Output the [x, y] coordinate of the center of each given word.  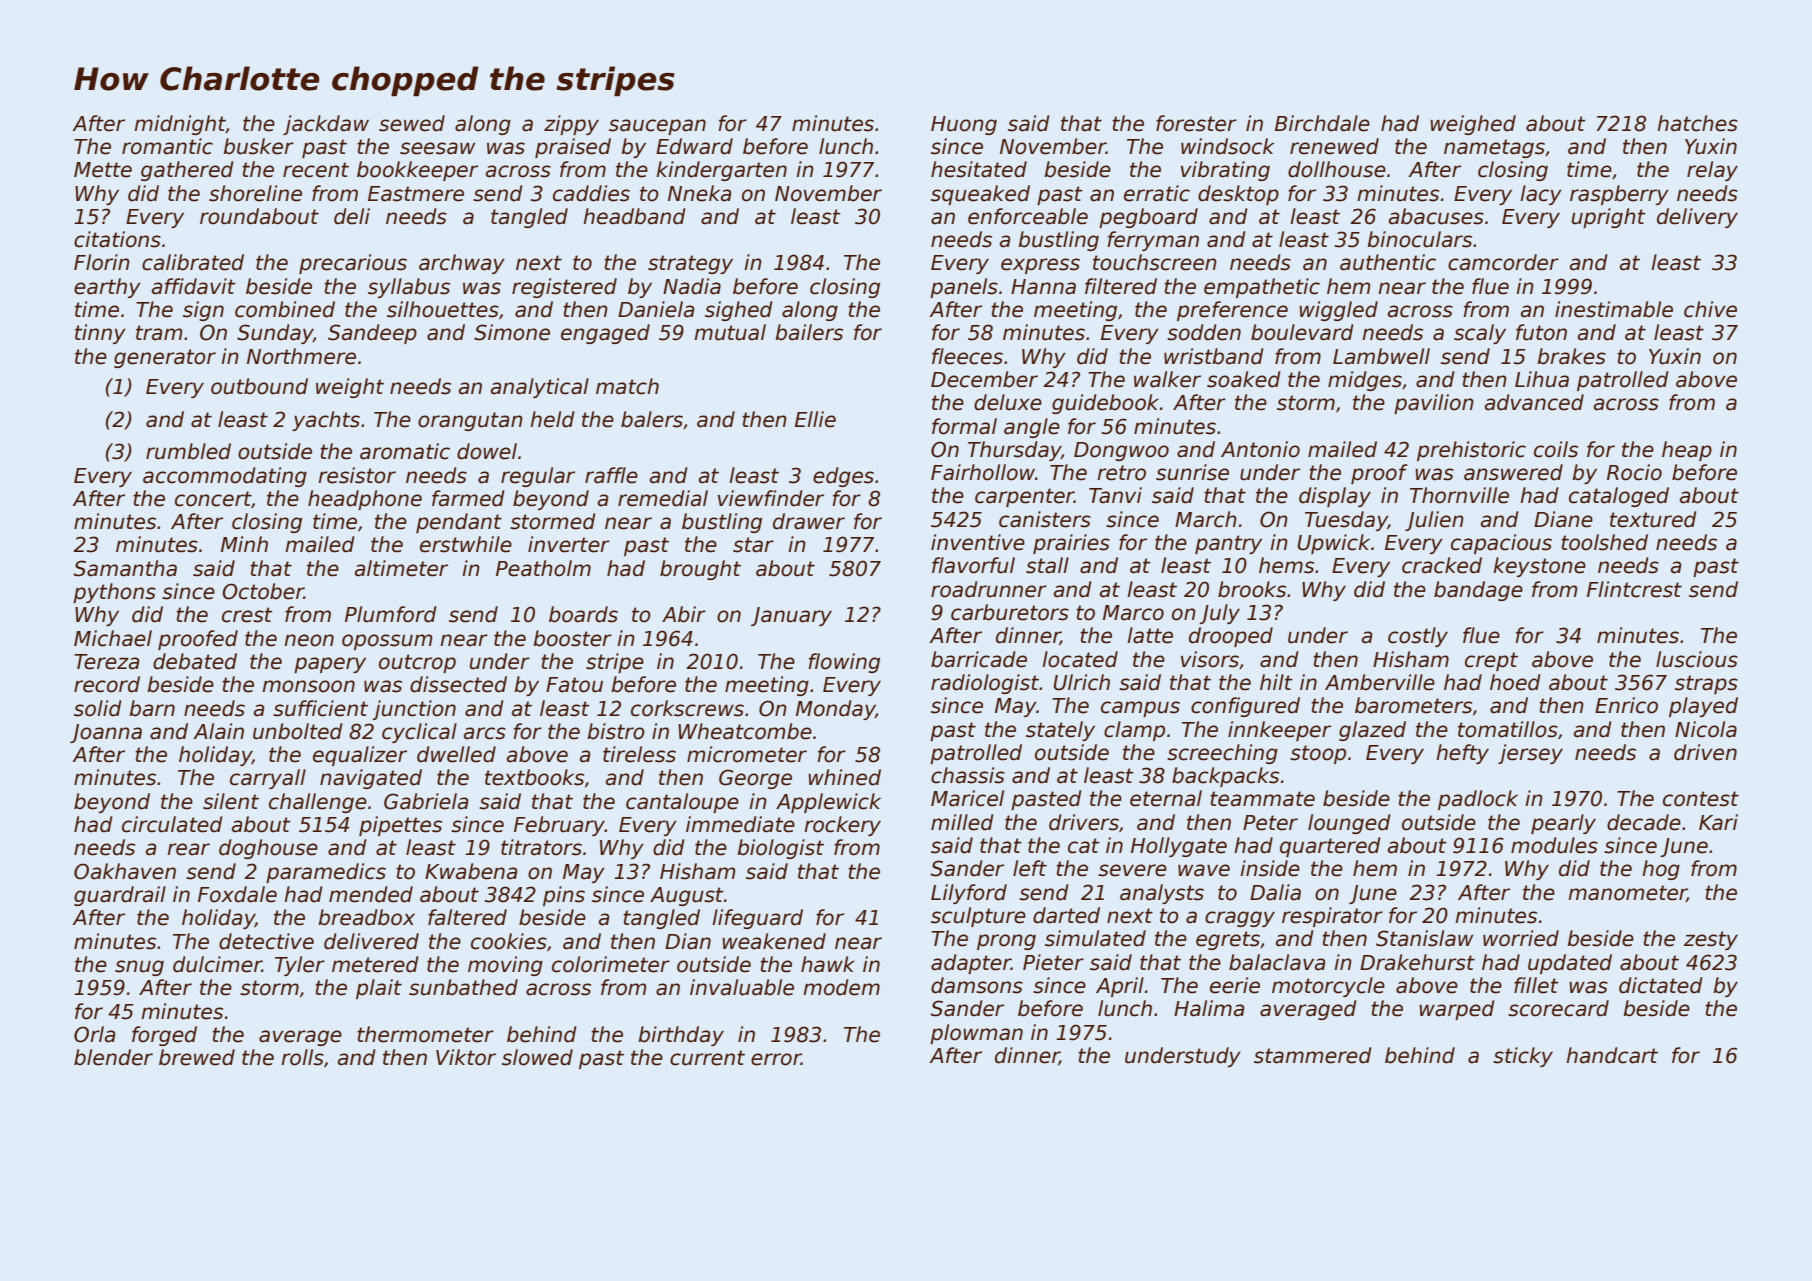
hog [1661, 870]
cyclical [419, 733]
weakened [774, 941]
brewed [197, 1057]
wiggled [1338, 311]
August [687, 896]
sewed [412, 123]
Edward [694, 146]
